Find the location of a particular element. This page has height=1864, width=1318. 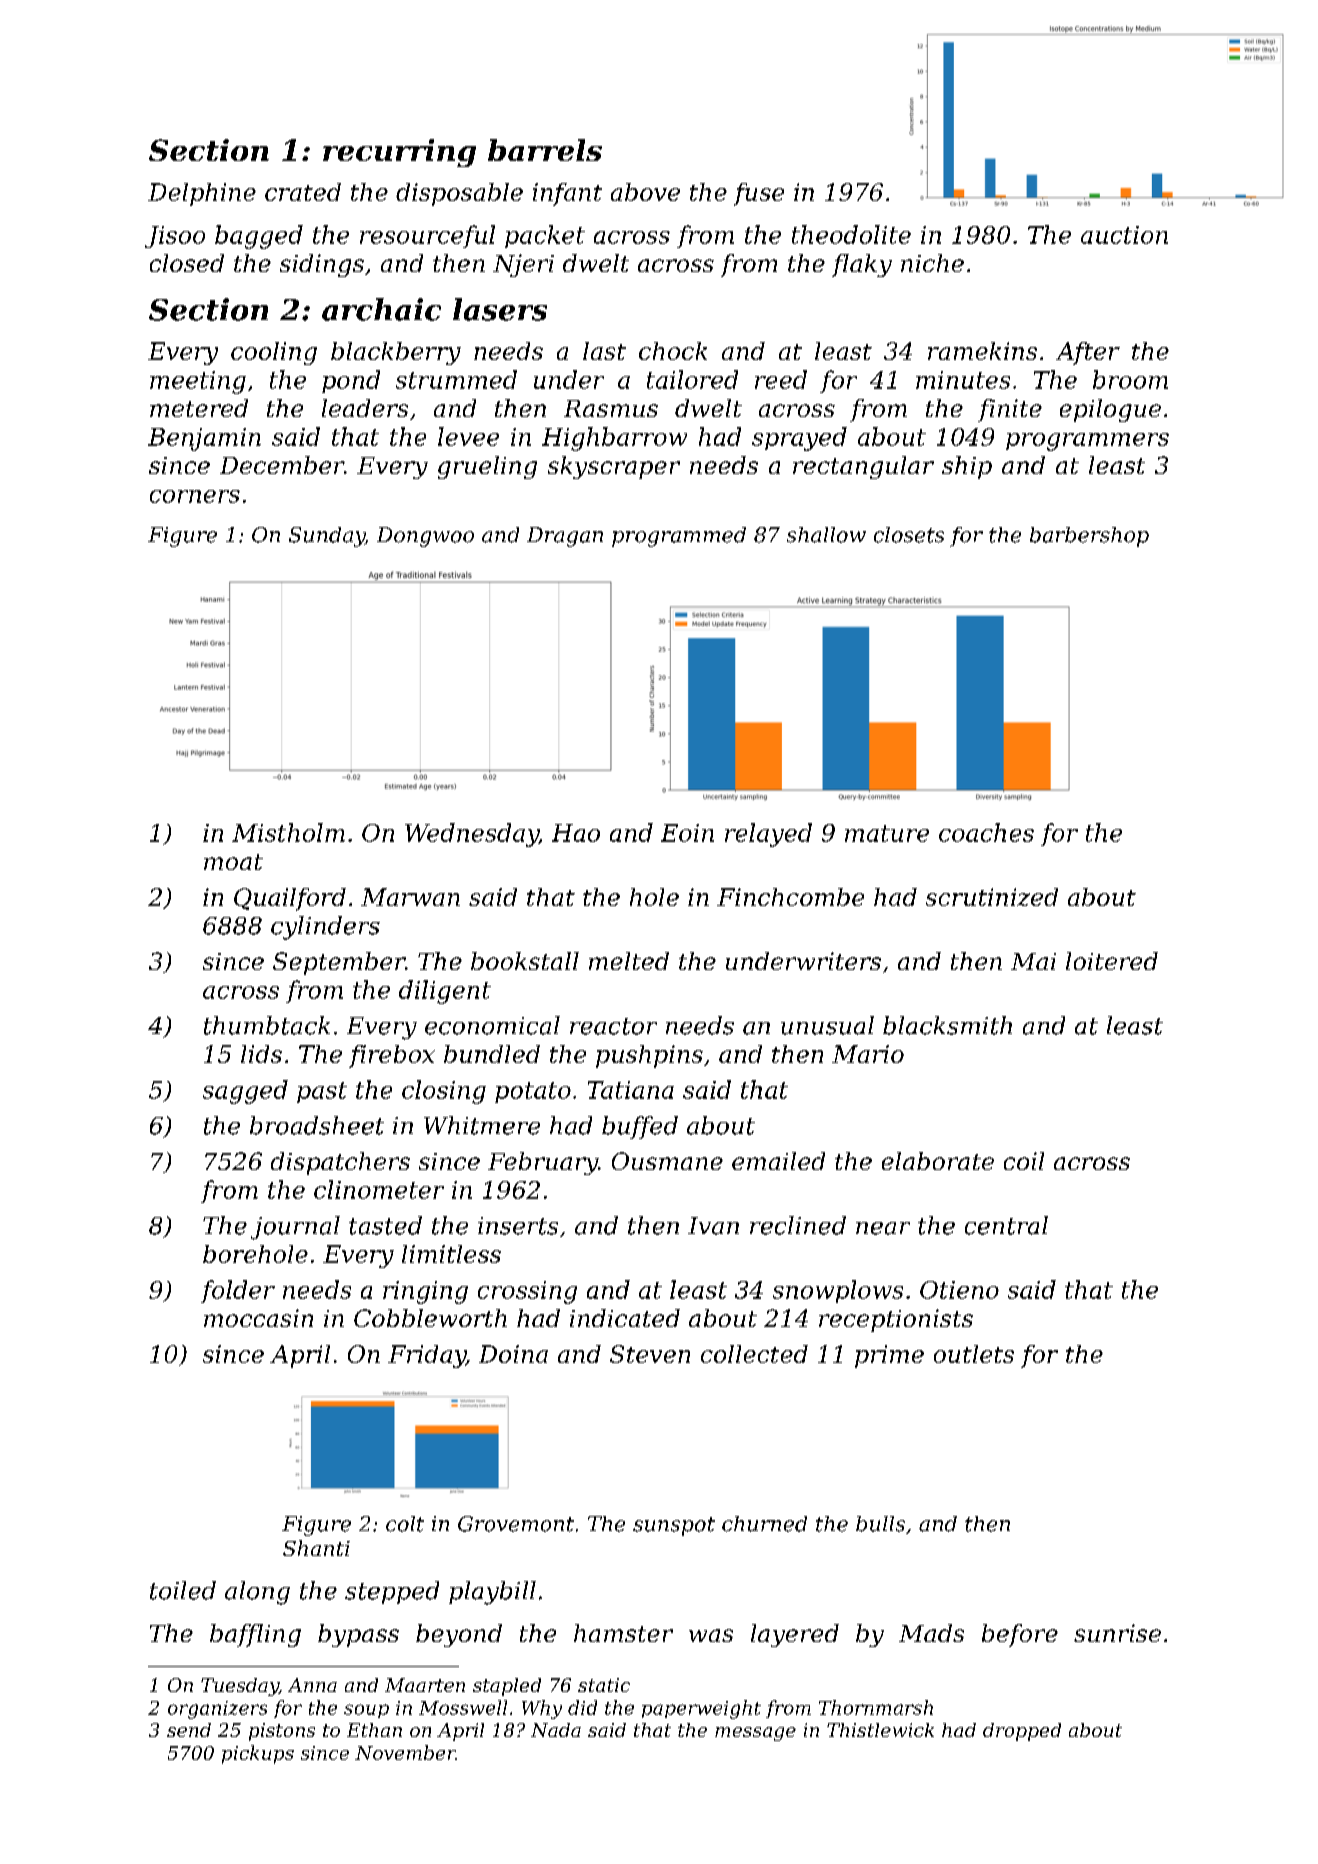

lasers is located at coordinates (500, 309).
